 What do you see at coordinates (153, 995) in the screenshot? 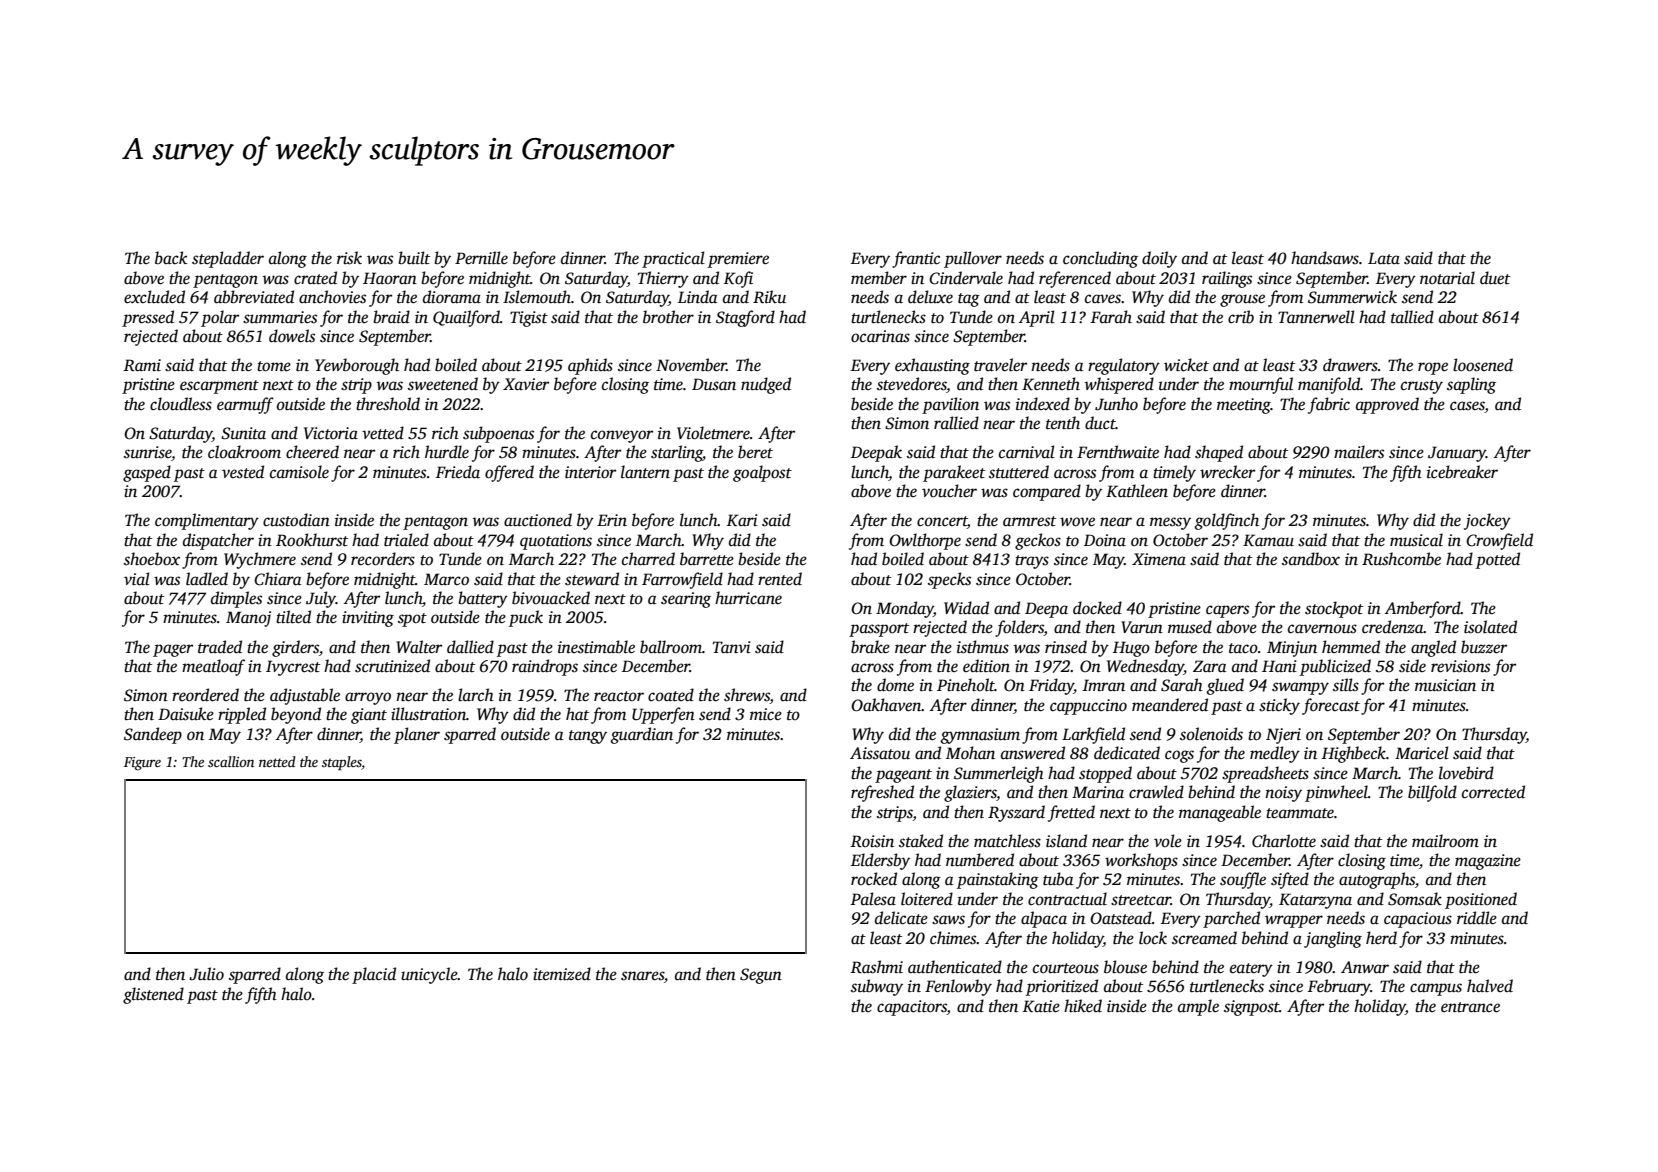
I see `glistened` at bounding box center [153, 995].
